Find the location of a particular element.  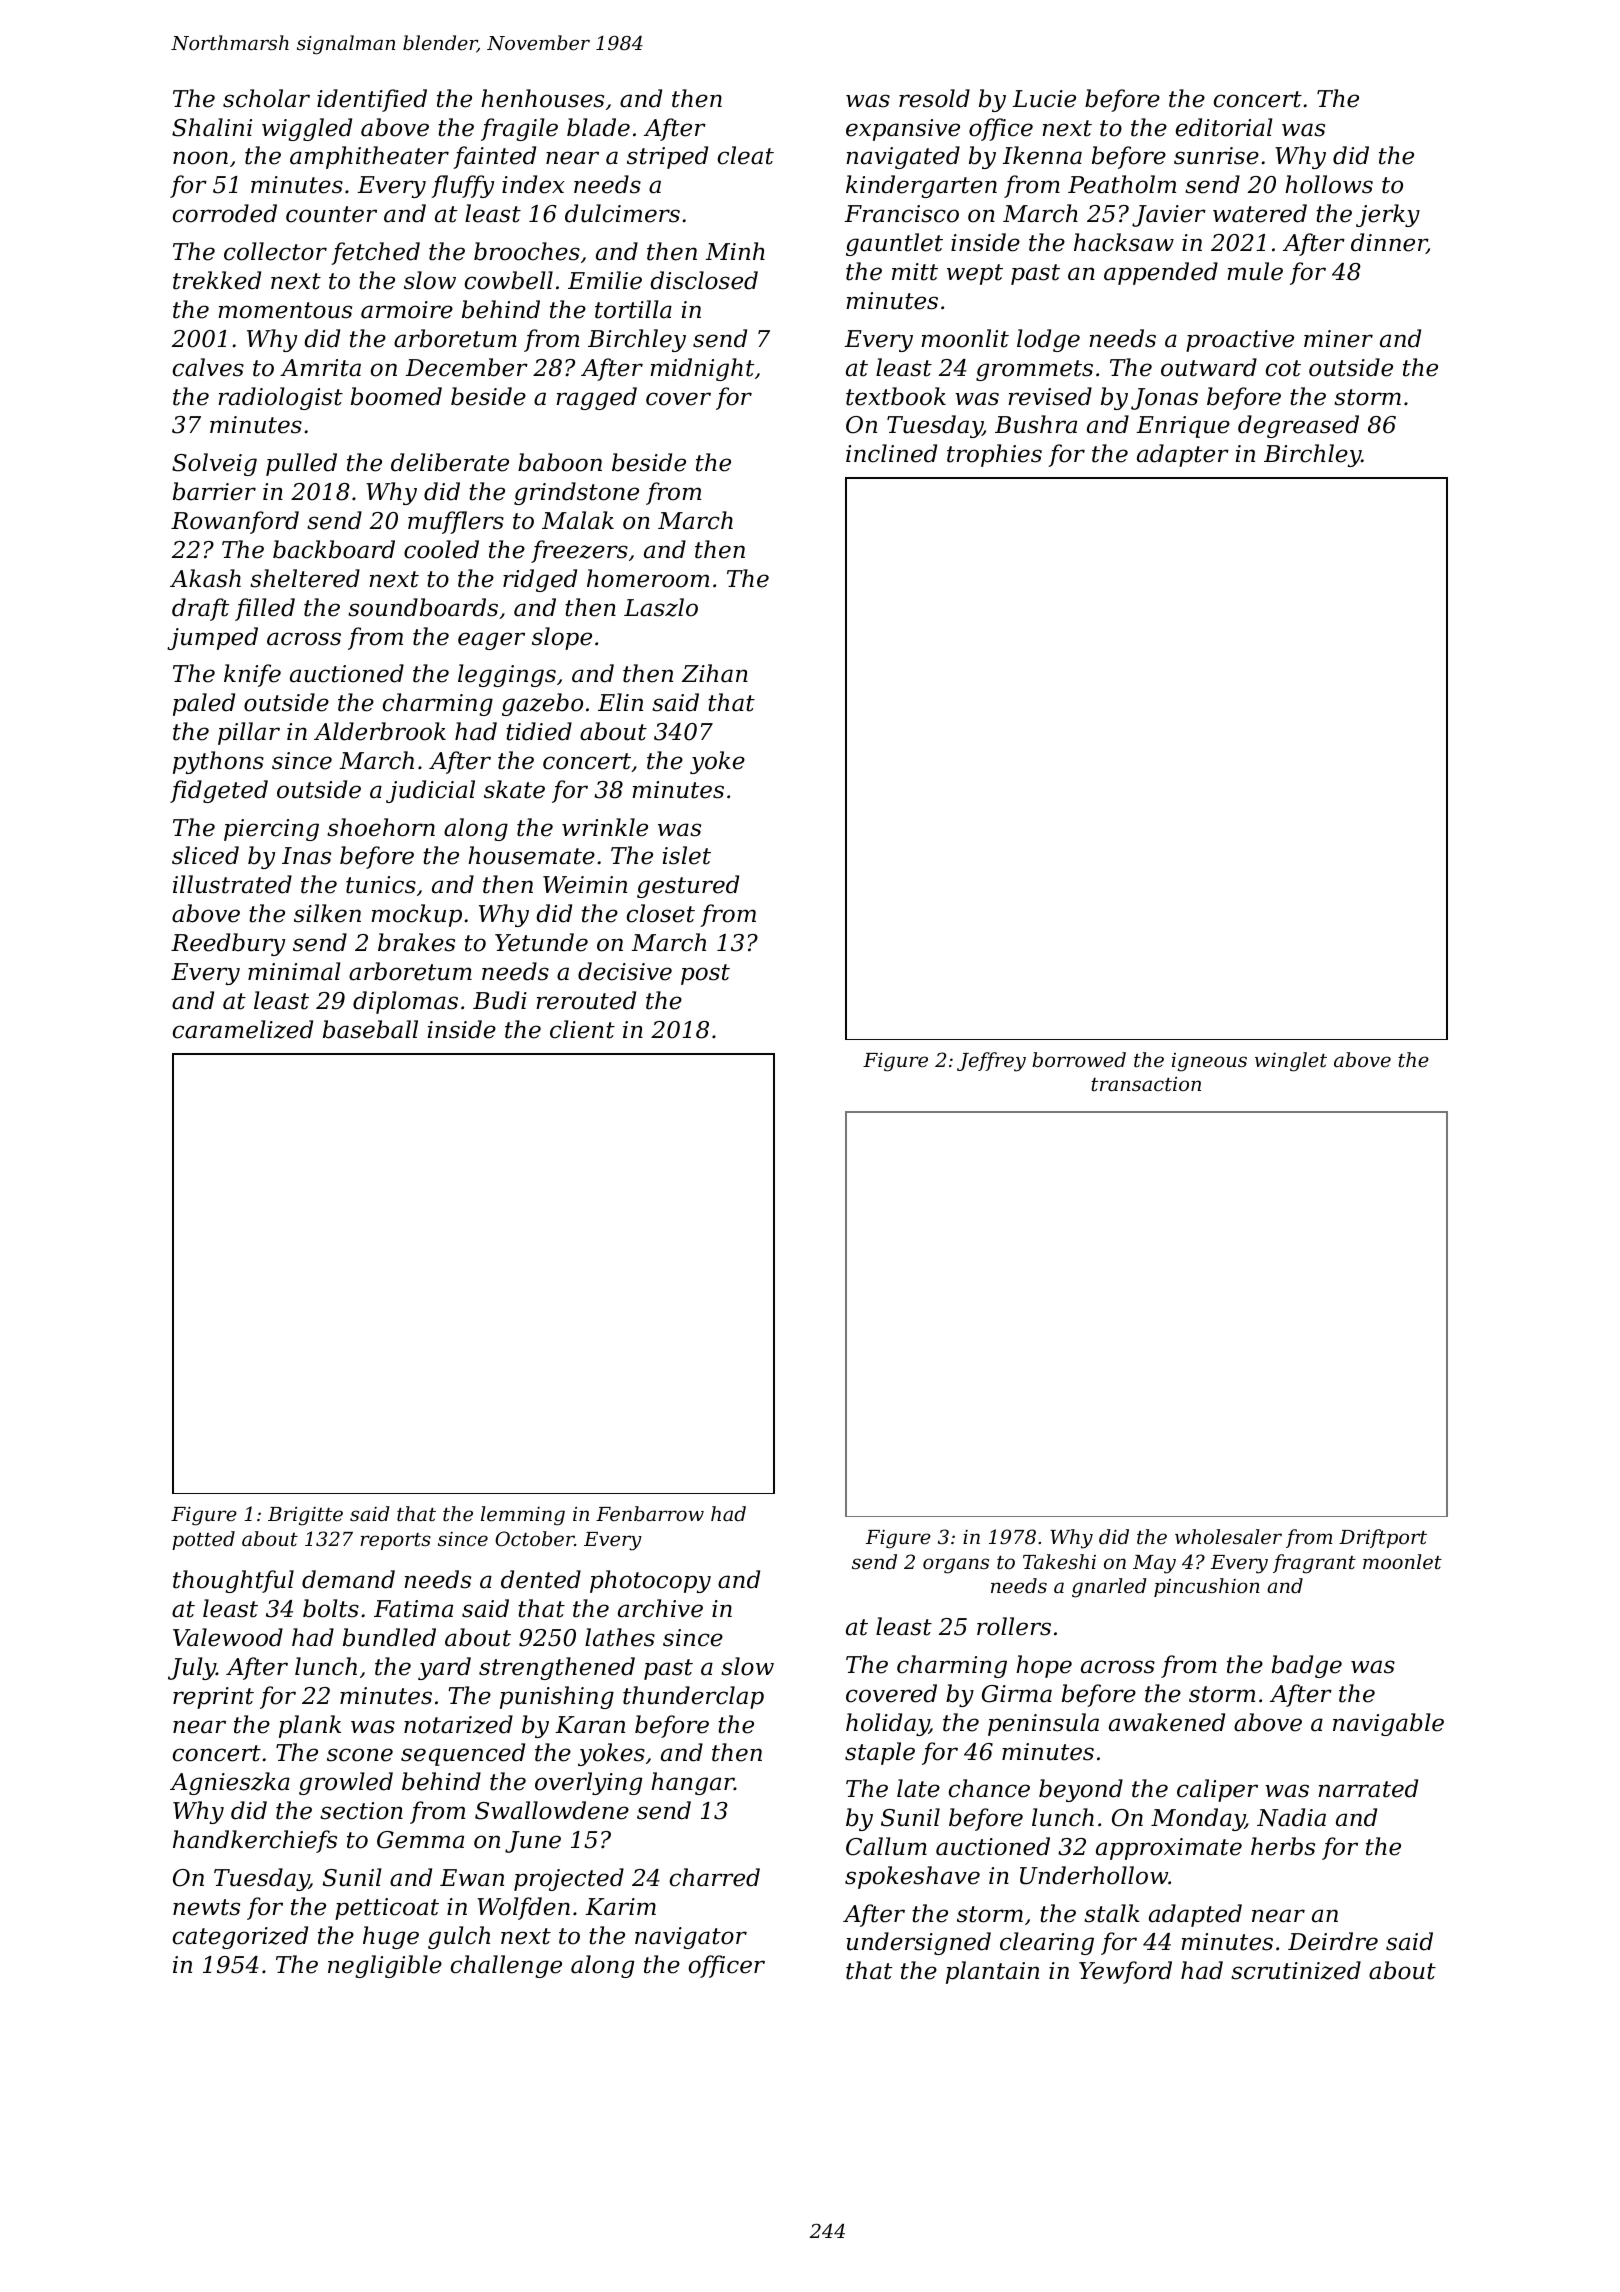

lodge is located at coordinates (1048, 340).
